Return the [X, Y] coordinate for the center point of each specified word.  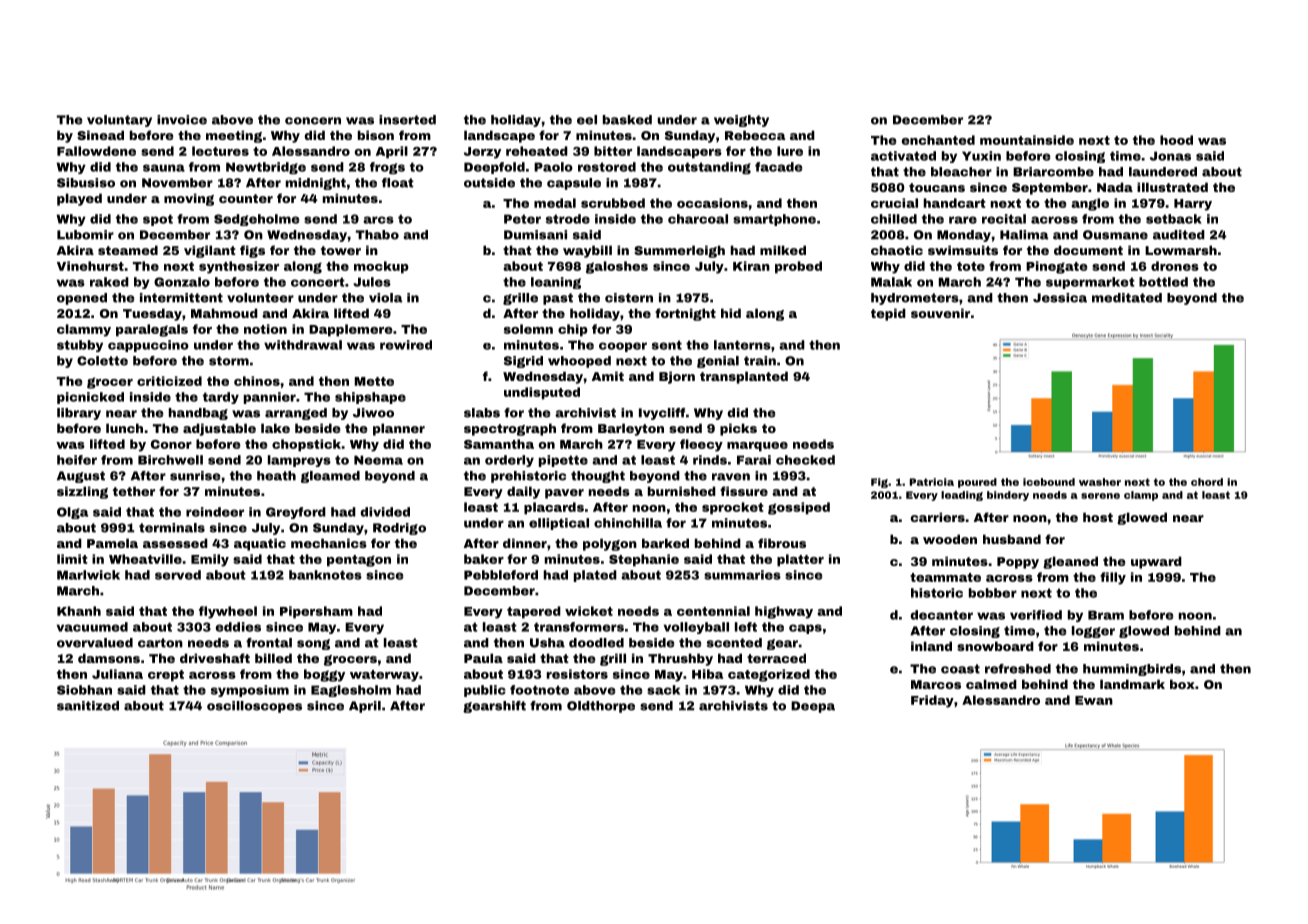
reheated [537, 151]
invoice [182, 120]
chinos [257, 381]
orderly [509, 461]
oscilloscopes [254, 707]
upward [1156, 562]
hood [1176, 140]
